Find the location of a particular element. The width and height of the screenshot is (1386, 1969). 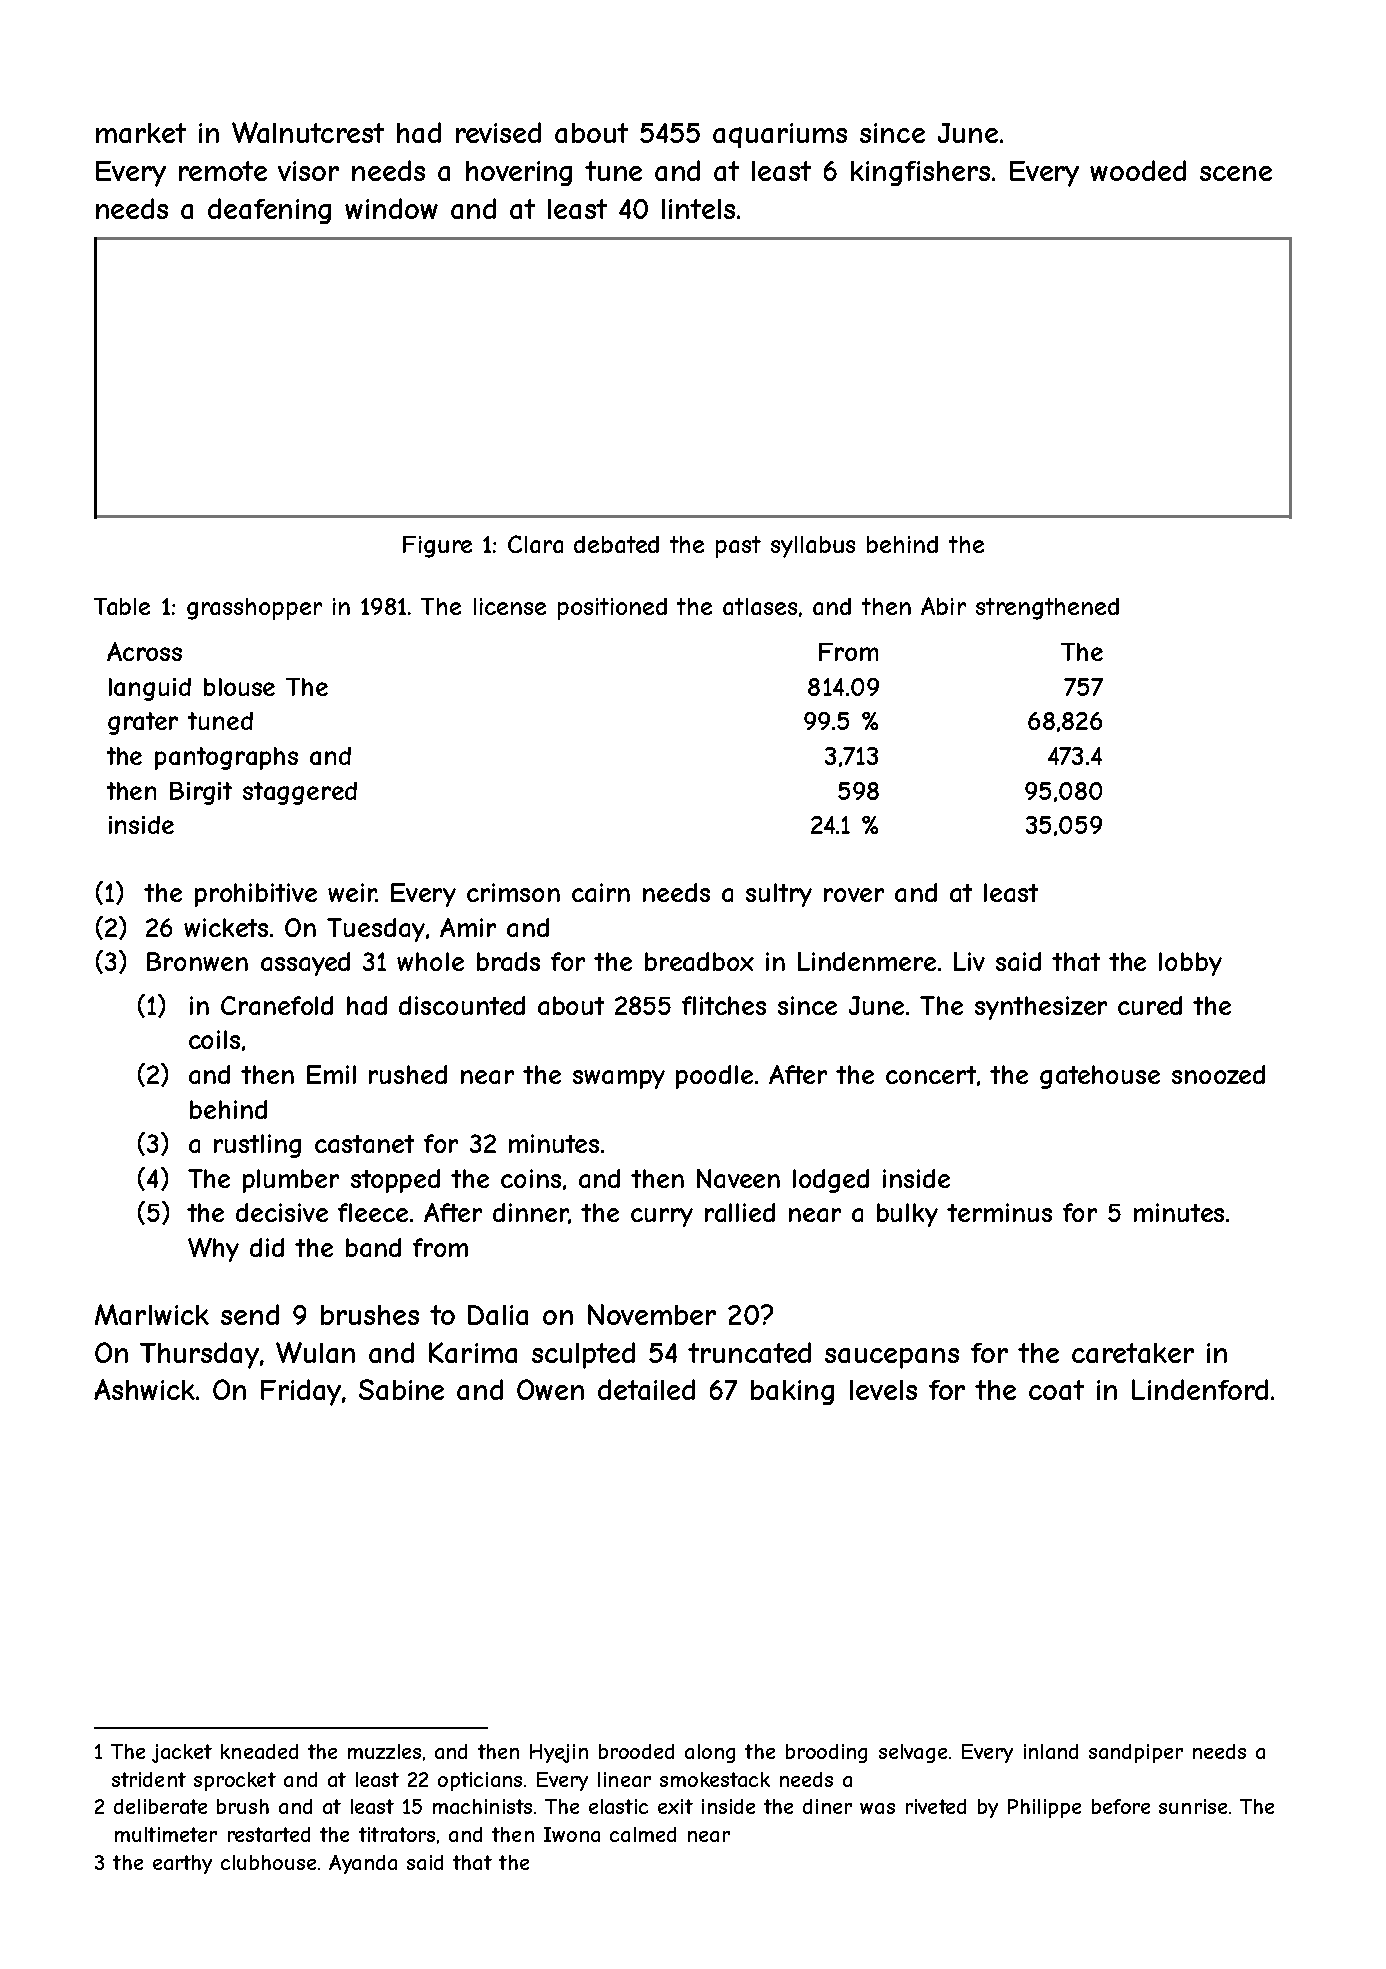

visor is located at coordinates (308, 171).
